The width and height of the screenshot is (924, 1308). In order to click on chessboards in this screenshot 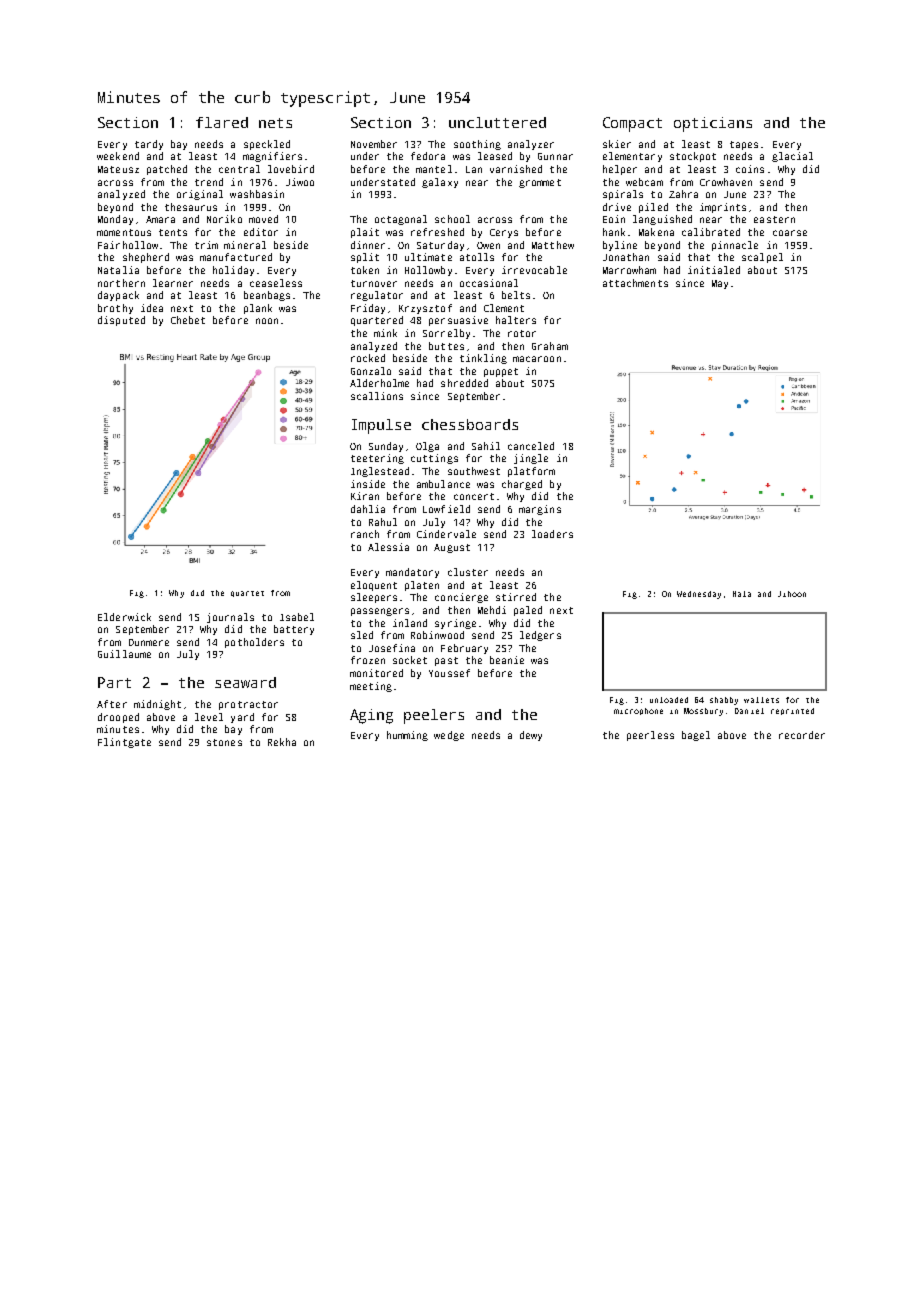, I will do `click(470, 424)`.
